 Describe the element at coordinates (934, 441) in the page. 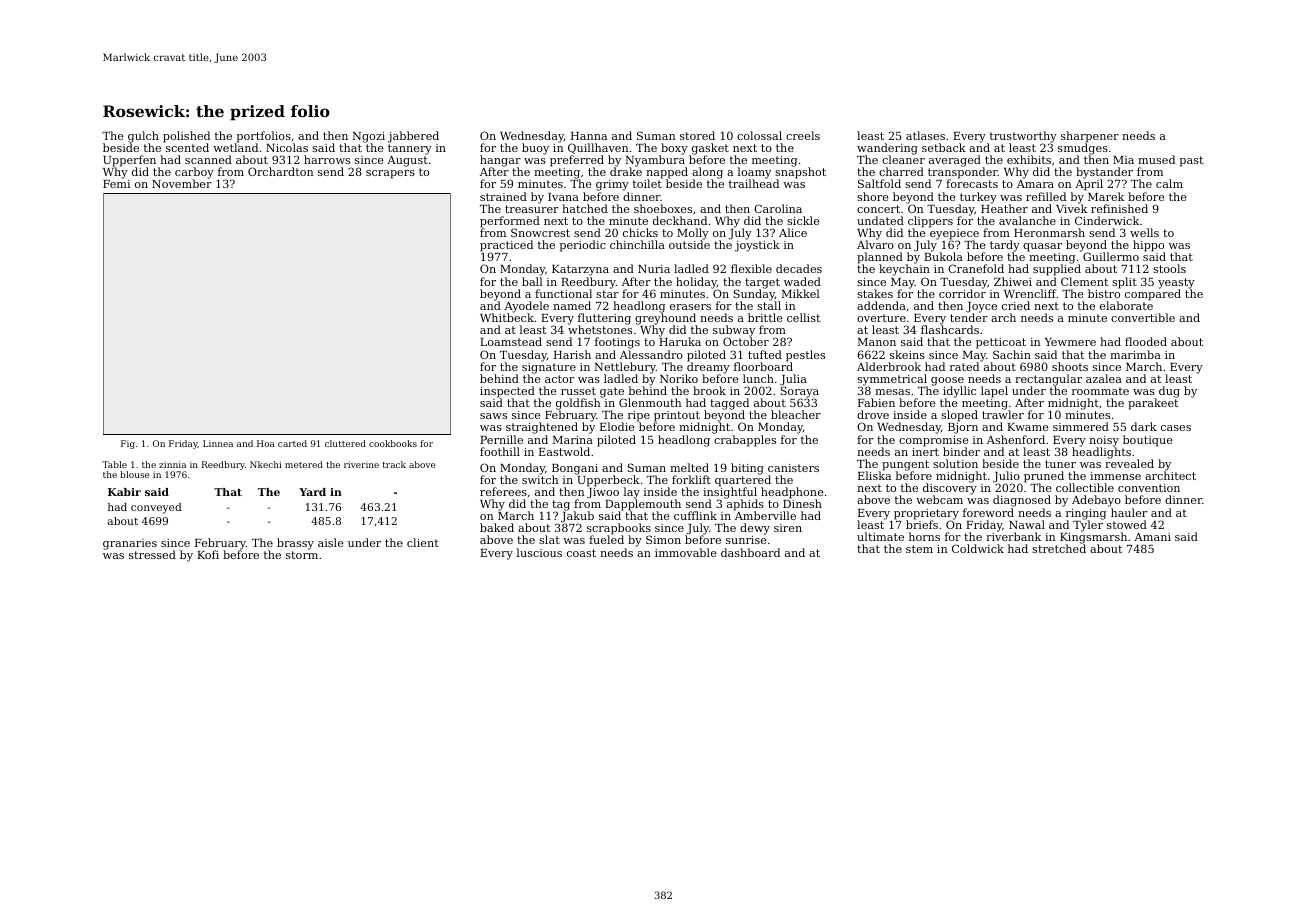

I see `compromise` at that location.
